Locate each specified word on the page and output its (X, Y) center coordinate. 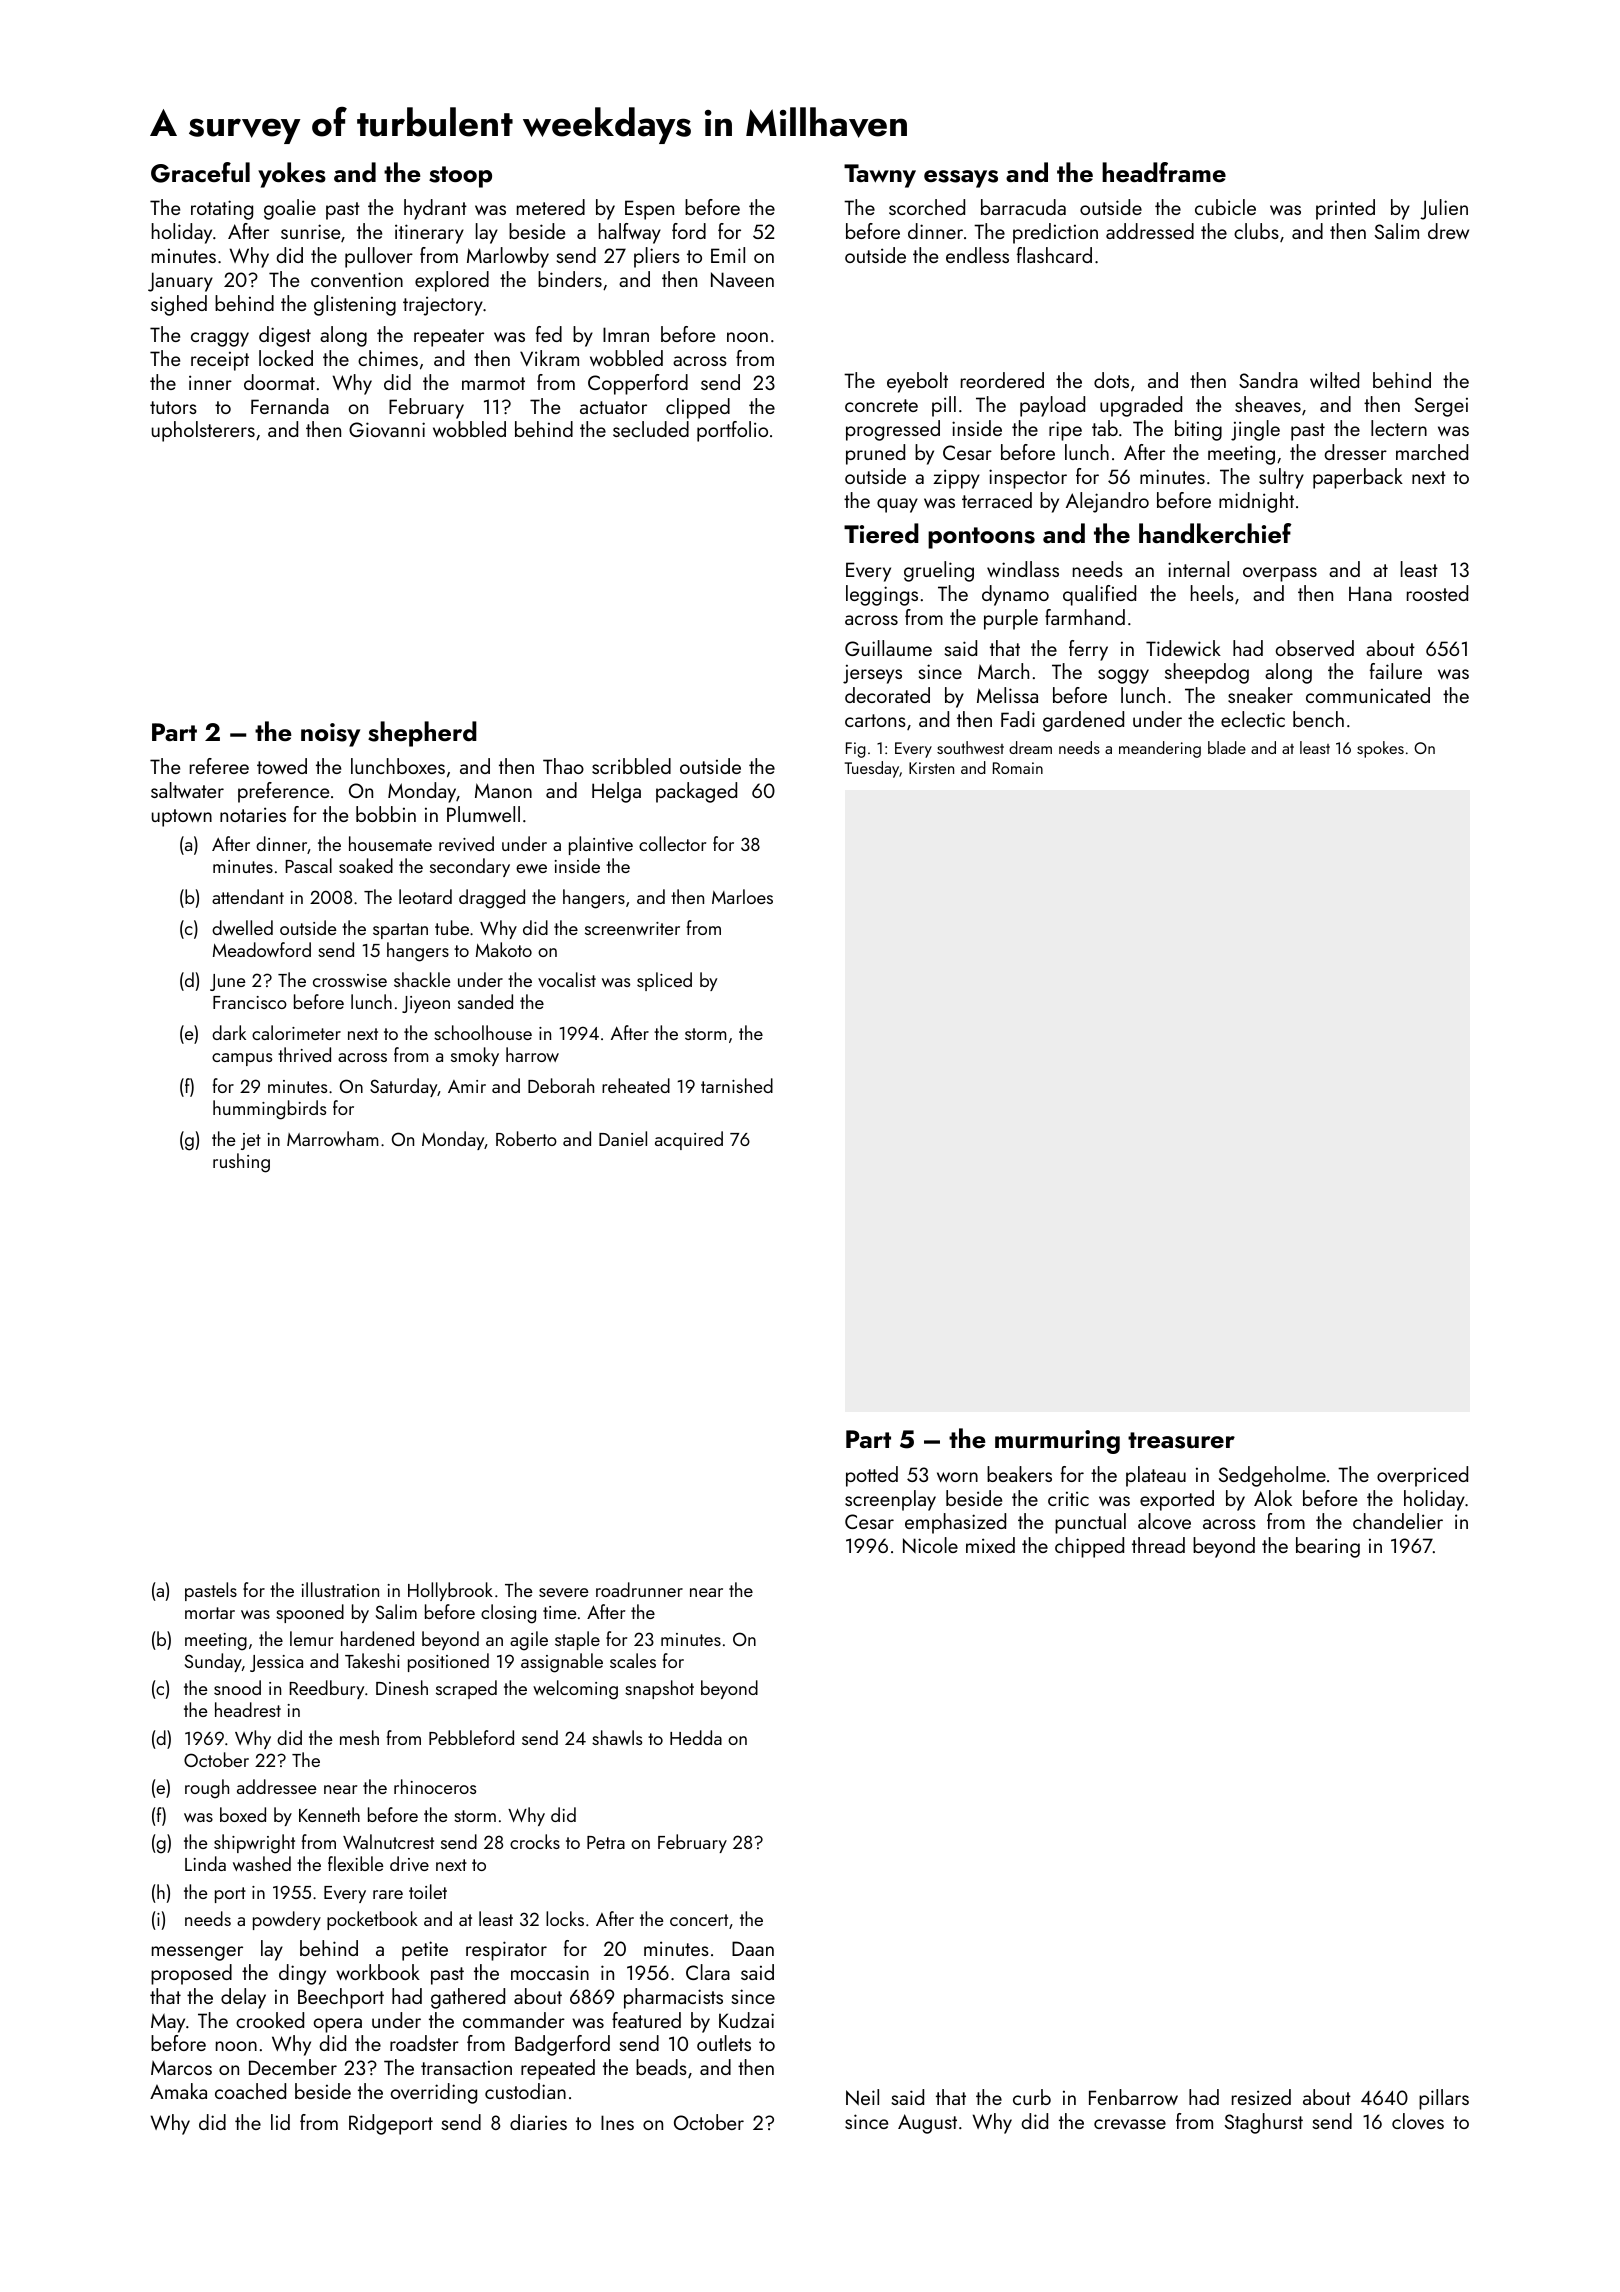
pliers (657, 257)
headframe (1164, 172)
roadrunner (639, 1589)
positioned (448, 1662)
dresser (1355, 452)
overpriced (1422, 1476)
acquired (689, 1140)
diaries (538, 2122)
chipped (1089, 1547)
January (180, 282)
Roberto (526, 1138)
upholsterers (203, 431)
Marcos (181, 2068)
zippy (956, 479)
